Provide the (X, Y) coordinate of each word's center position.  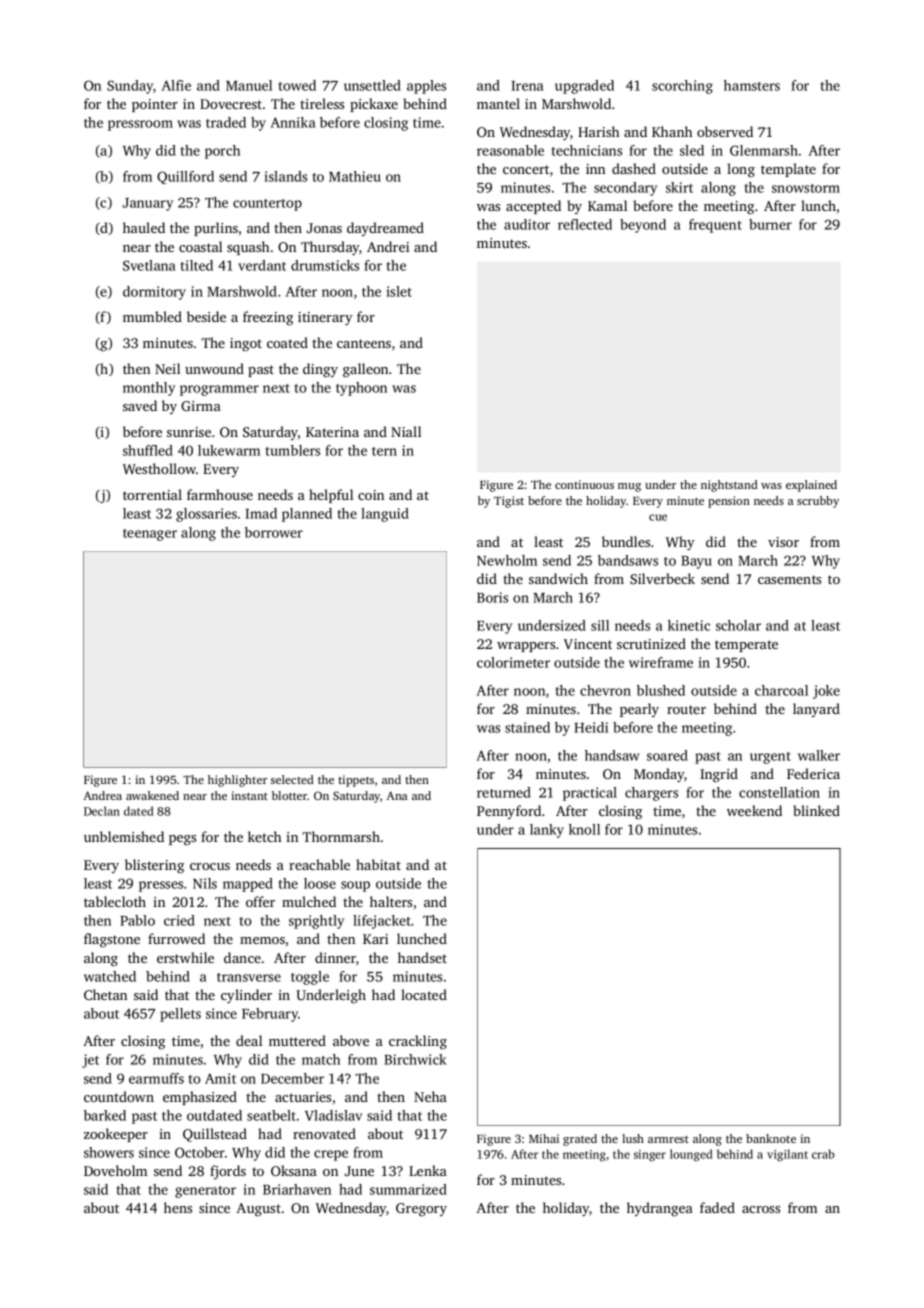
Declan (102, 811)
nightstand (729, 486)
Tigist (509, 502)
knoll (584, 829)
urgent (770, 758)
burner (770, 224)
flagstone (112, 940)
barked (105, 1115)
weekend (754, 810)
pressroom (140, 125)
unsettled (372, 85)
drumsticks (325, 265)
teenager (150, 535)
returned (504, 792)
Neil (167, 368)
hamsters (752, 85)
